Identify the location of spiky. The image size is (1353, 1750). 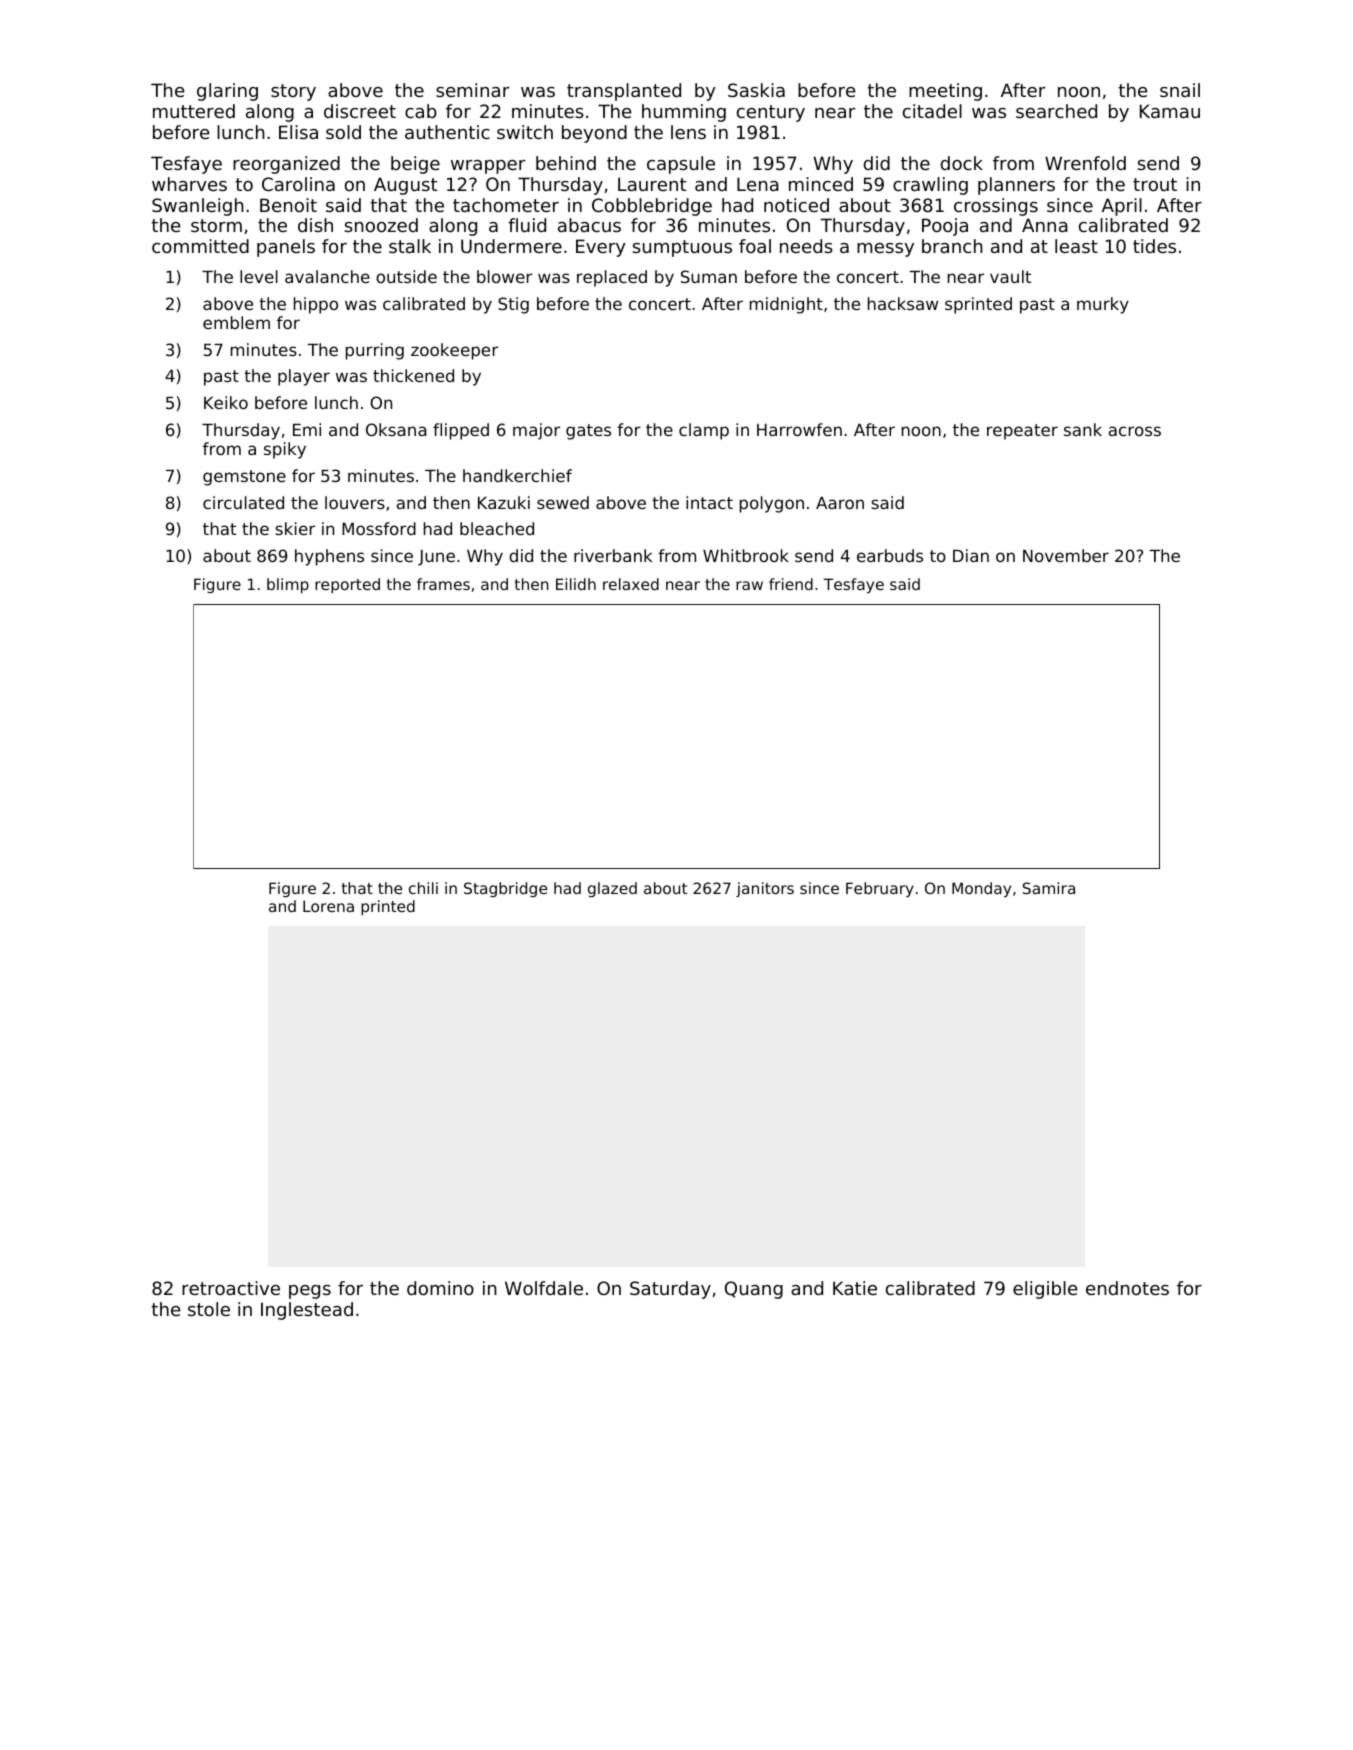
(285, 450).
